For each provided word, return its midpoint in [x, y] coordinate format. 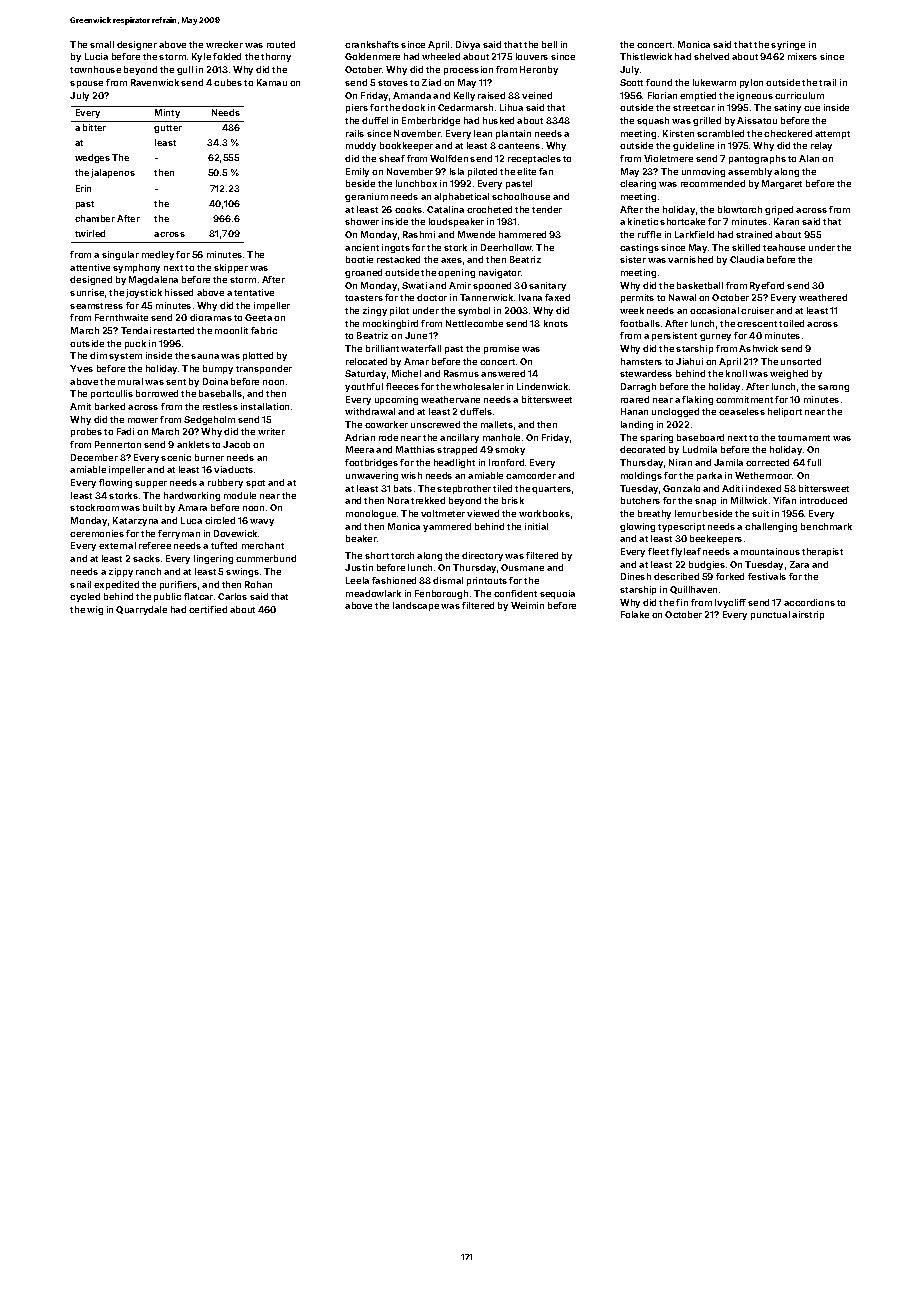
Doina [215, 381]
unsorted [801, 361]
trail [827, 82]
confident [515, 593]
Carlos [232, 596]
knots [556, 323]
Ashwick [758, 348]
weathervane [450, 399]
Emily [357, 172]
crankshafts [372, 44]
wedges [92, 158]
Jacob [236, 444]
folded [227, 56]
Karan [786, 221]
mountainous [770, 551]
